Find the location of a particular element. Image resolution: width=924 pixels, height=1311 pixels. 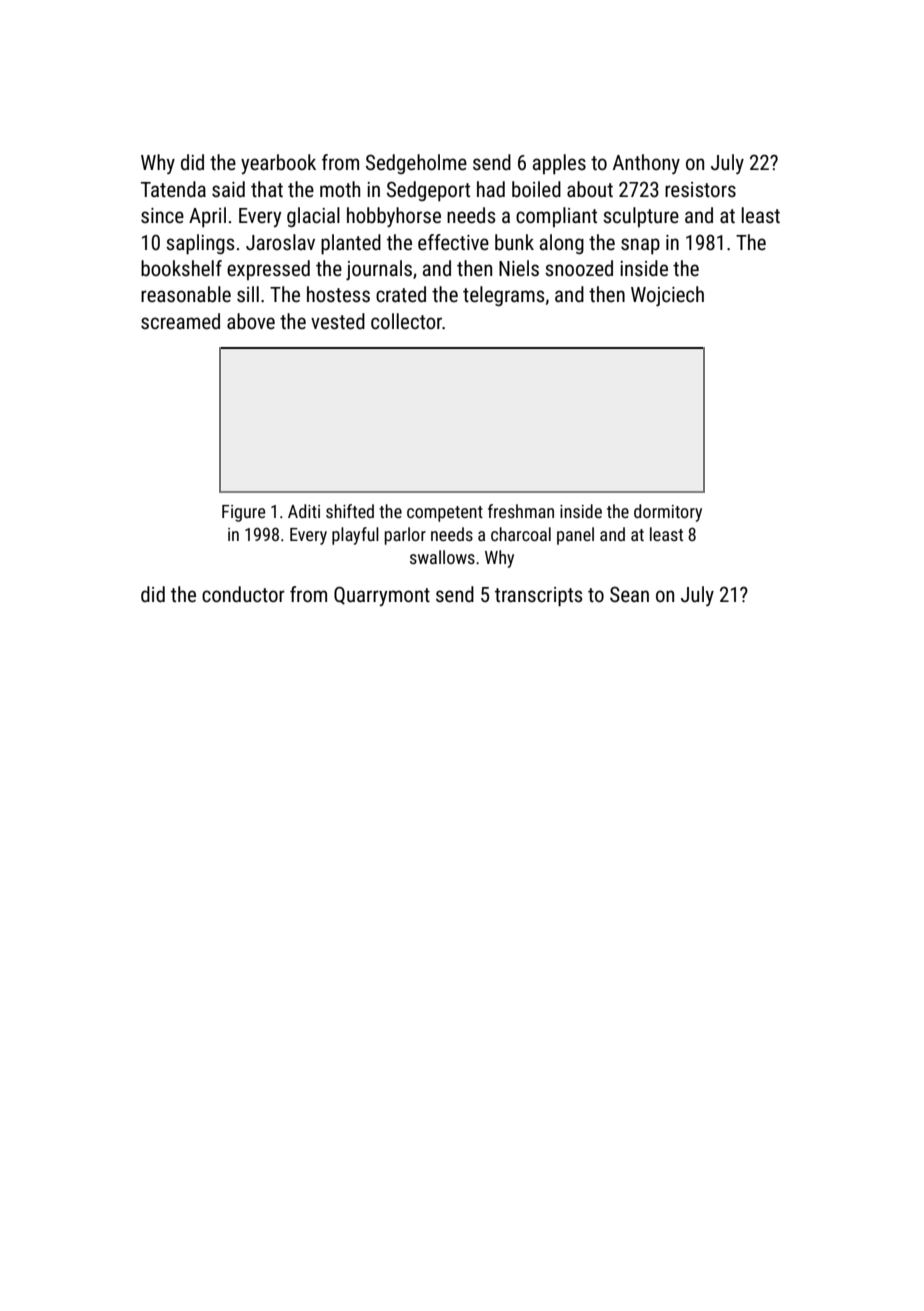

telegrams is located at coordinates (503, 296).
